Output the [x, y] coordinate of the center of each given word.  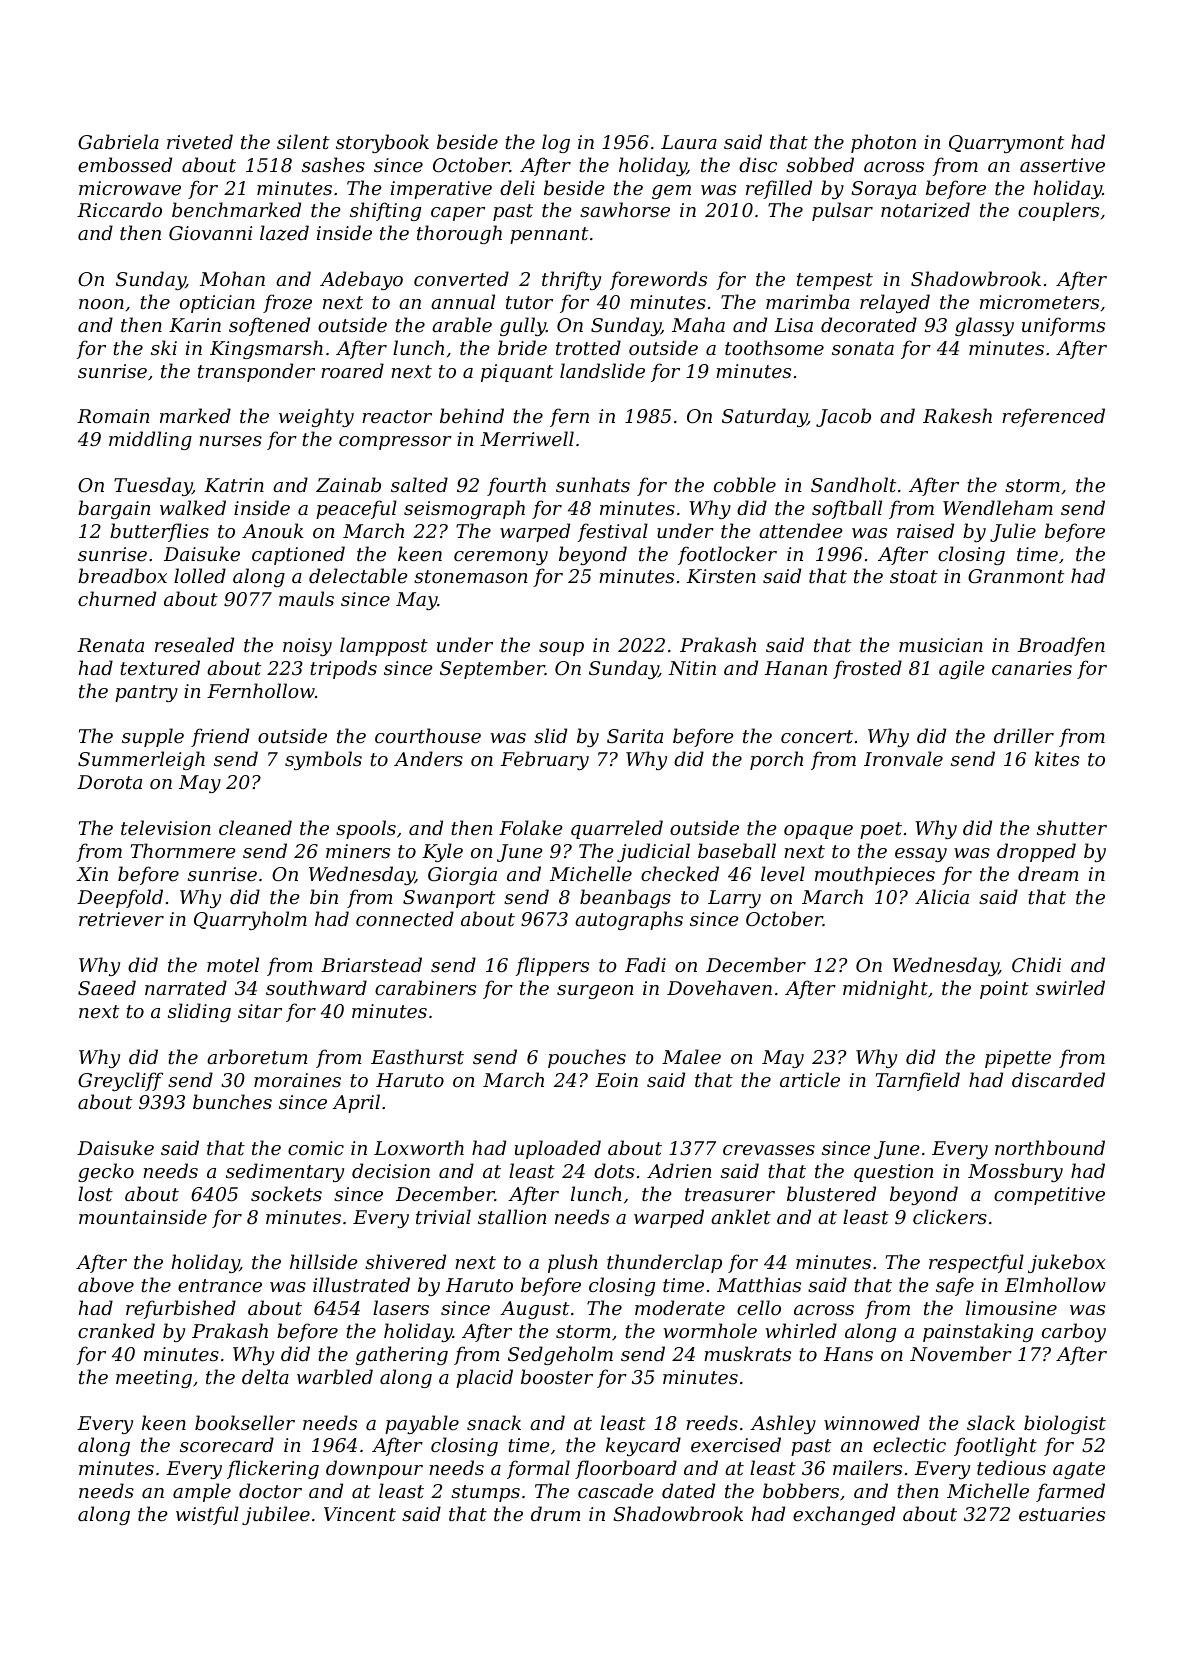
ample [202, 1492]
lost [95, 1193]
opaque [818, 832]
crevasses [769, 1150]
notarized [925, 210]
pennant [549, 235]
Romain [113, 416]
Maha [698, 324]
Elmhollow [1055, 1284]
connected [405, 918]
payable [422, 1424]
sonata [863, 348]
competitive [1049, 1196]
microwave [130, 188]
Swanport [449, 899]
